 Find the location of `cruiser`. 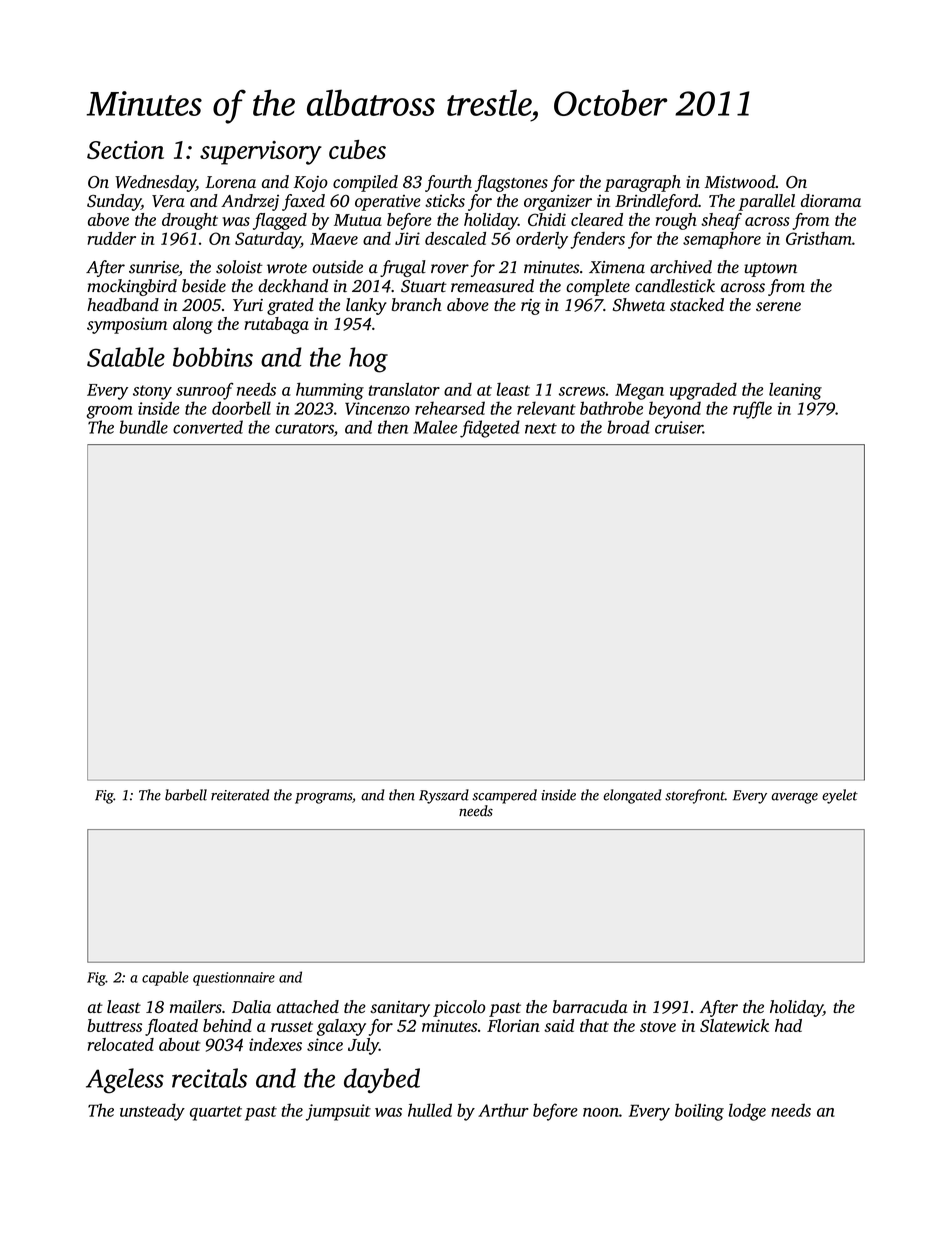

cruiser is located at coordinates (679, 427).
